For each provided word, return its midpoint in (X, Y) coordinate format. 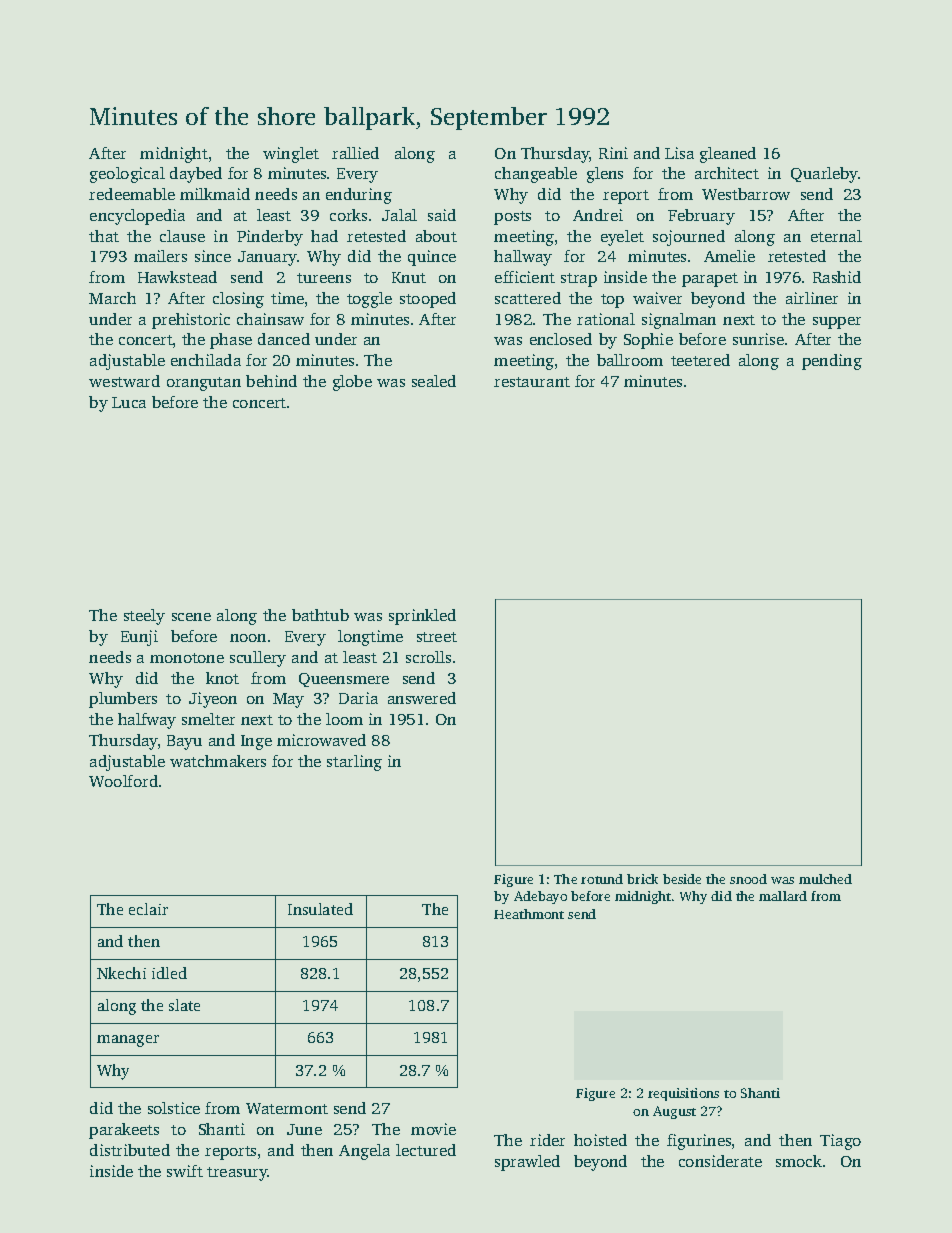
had (324, 236)
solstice (174, 1108)
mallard (783, 896)
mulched (825, 879)
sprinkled (422, 617)
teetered (700, 360)
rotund (602, 879)
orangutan (204, 384)
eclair (148, 909)
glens (605, 175)
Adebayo (540, 897)
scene (191, 617)
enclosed (561, 339)
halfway (147, 721)
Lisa (679, 153)
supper (837, 323)
